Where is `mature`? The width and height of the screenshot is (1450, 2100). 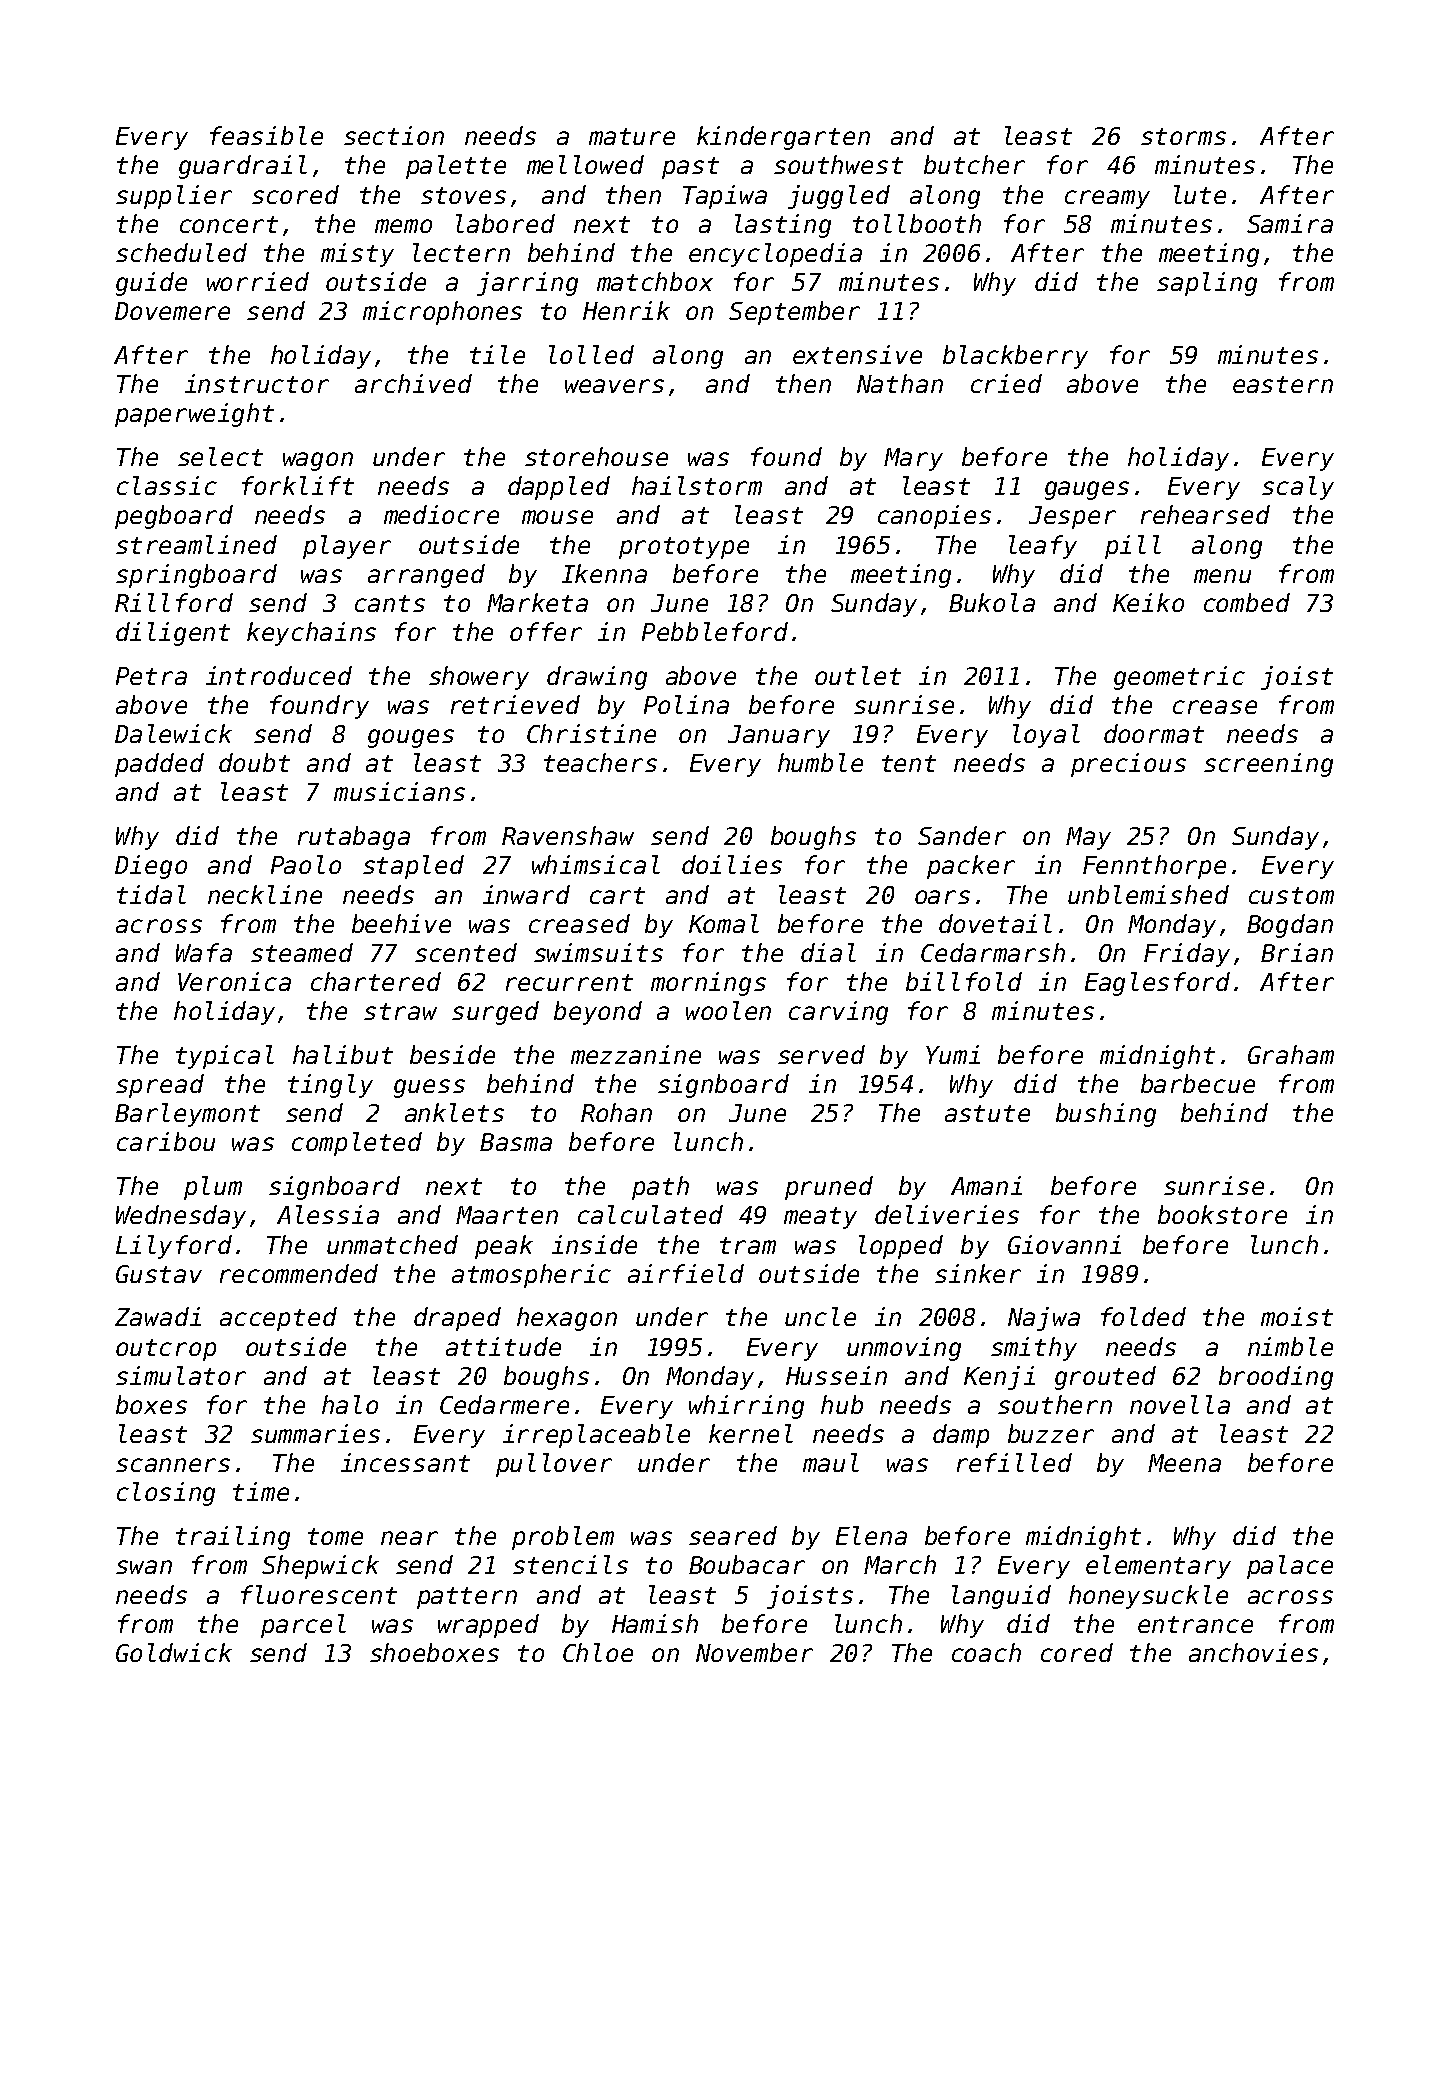 mature is located at coordinates (632, 136).
